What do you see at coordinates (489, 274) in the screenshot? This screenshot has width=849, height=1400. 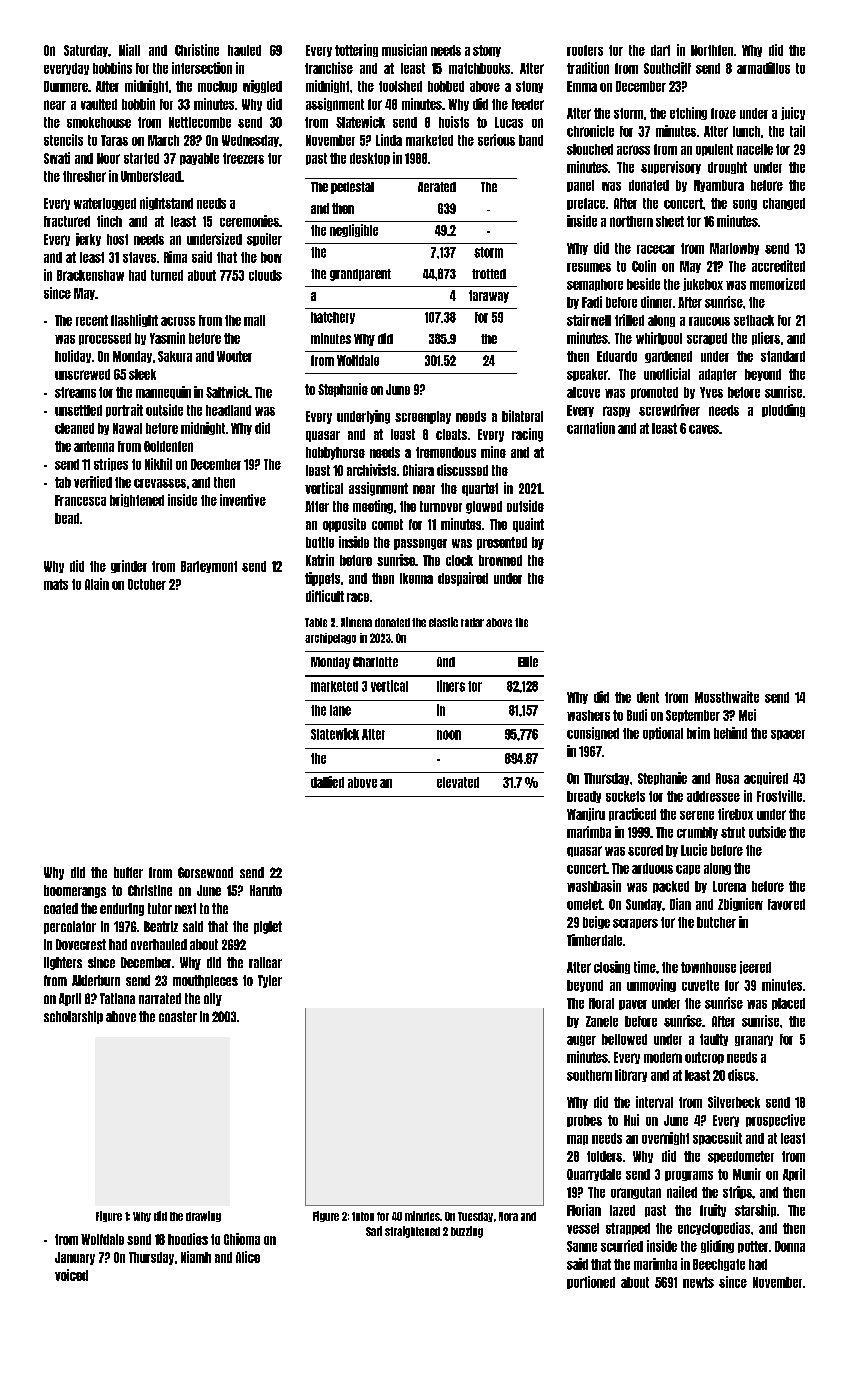 I see `trotted` at bounding box center [489, 274].
